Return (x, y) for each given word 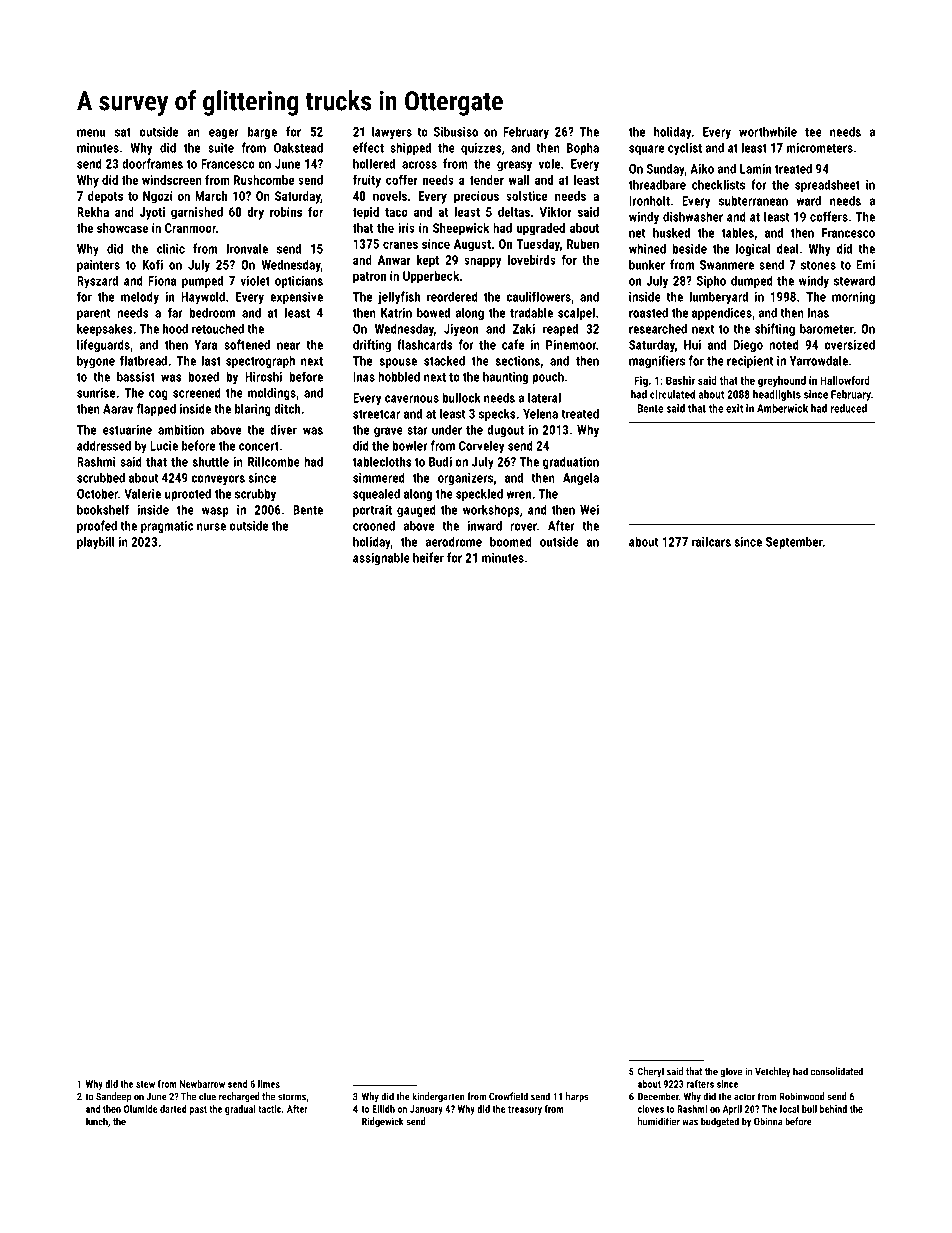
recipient (750, 362)
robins (286, 212)
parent (93, 314)
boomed (510, 542)
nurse (211, 527)
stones (818, 265)
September (794, 543)
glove (731, 1072)
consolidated (837, 1071)
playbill (96, 543)
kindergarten (438, 1097)
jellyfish (399, 298)
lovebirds (532, 260)
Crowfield (508, 1096)
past (198, 1110)
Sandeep (114, 1097)
